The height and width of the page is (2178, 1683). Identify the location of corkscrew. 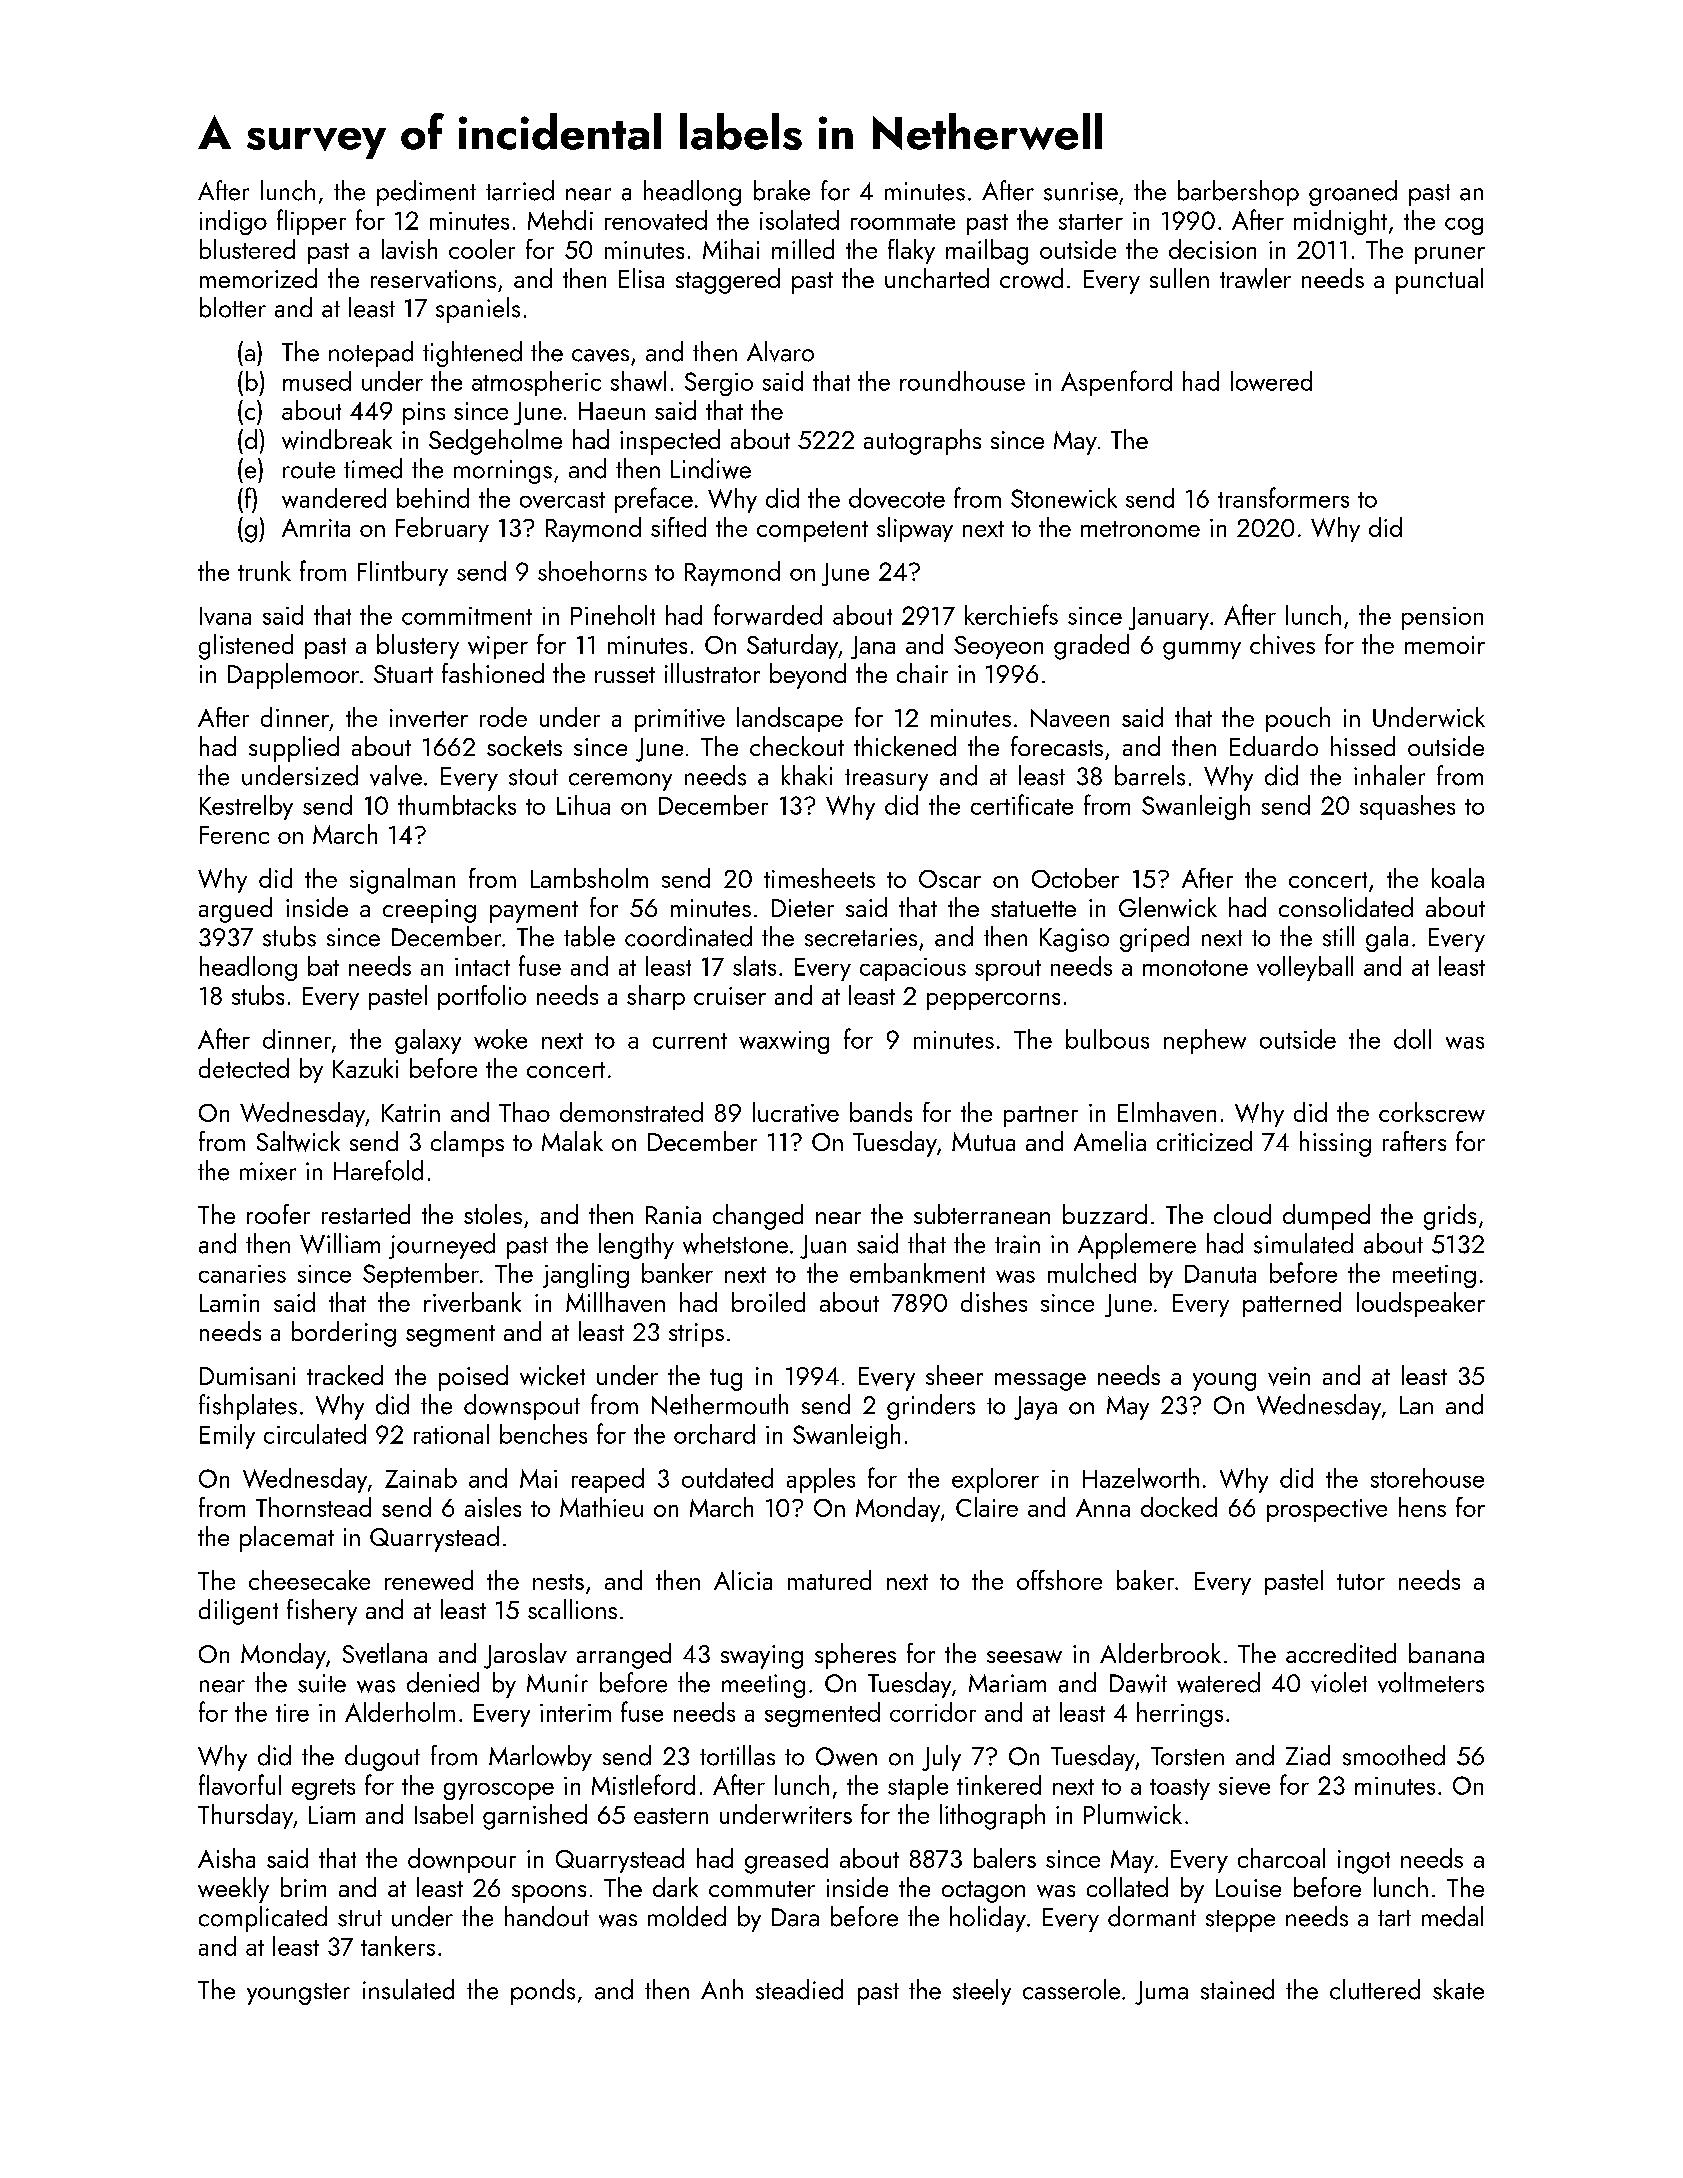
(1432, 1112).
